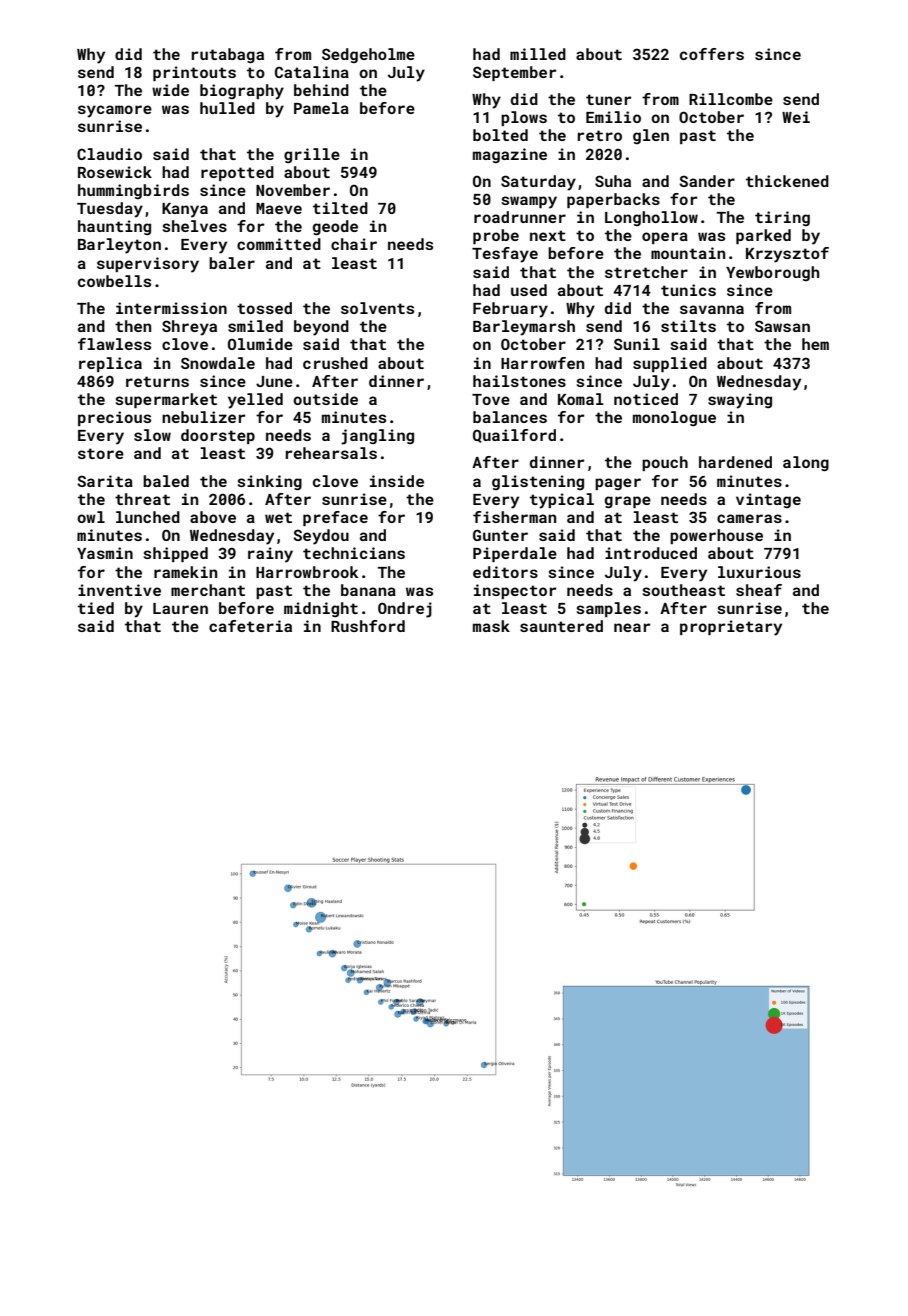  Describe the element at coordinates (815, 344) in the page. I see `hem` at that location.
